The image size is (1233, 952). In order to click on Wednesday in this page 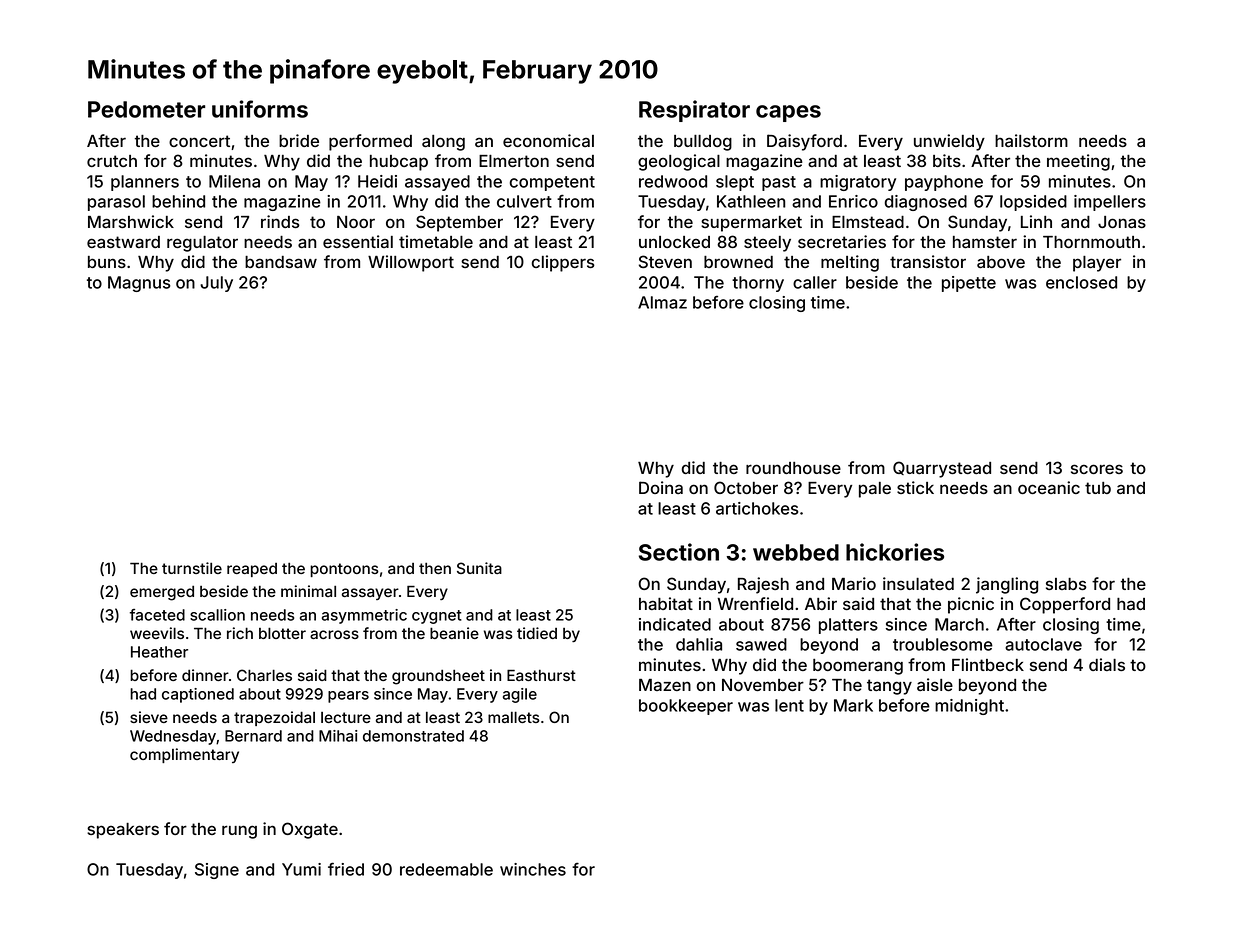, I will do `click(173, 737)`.
